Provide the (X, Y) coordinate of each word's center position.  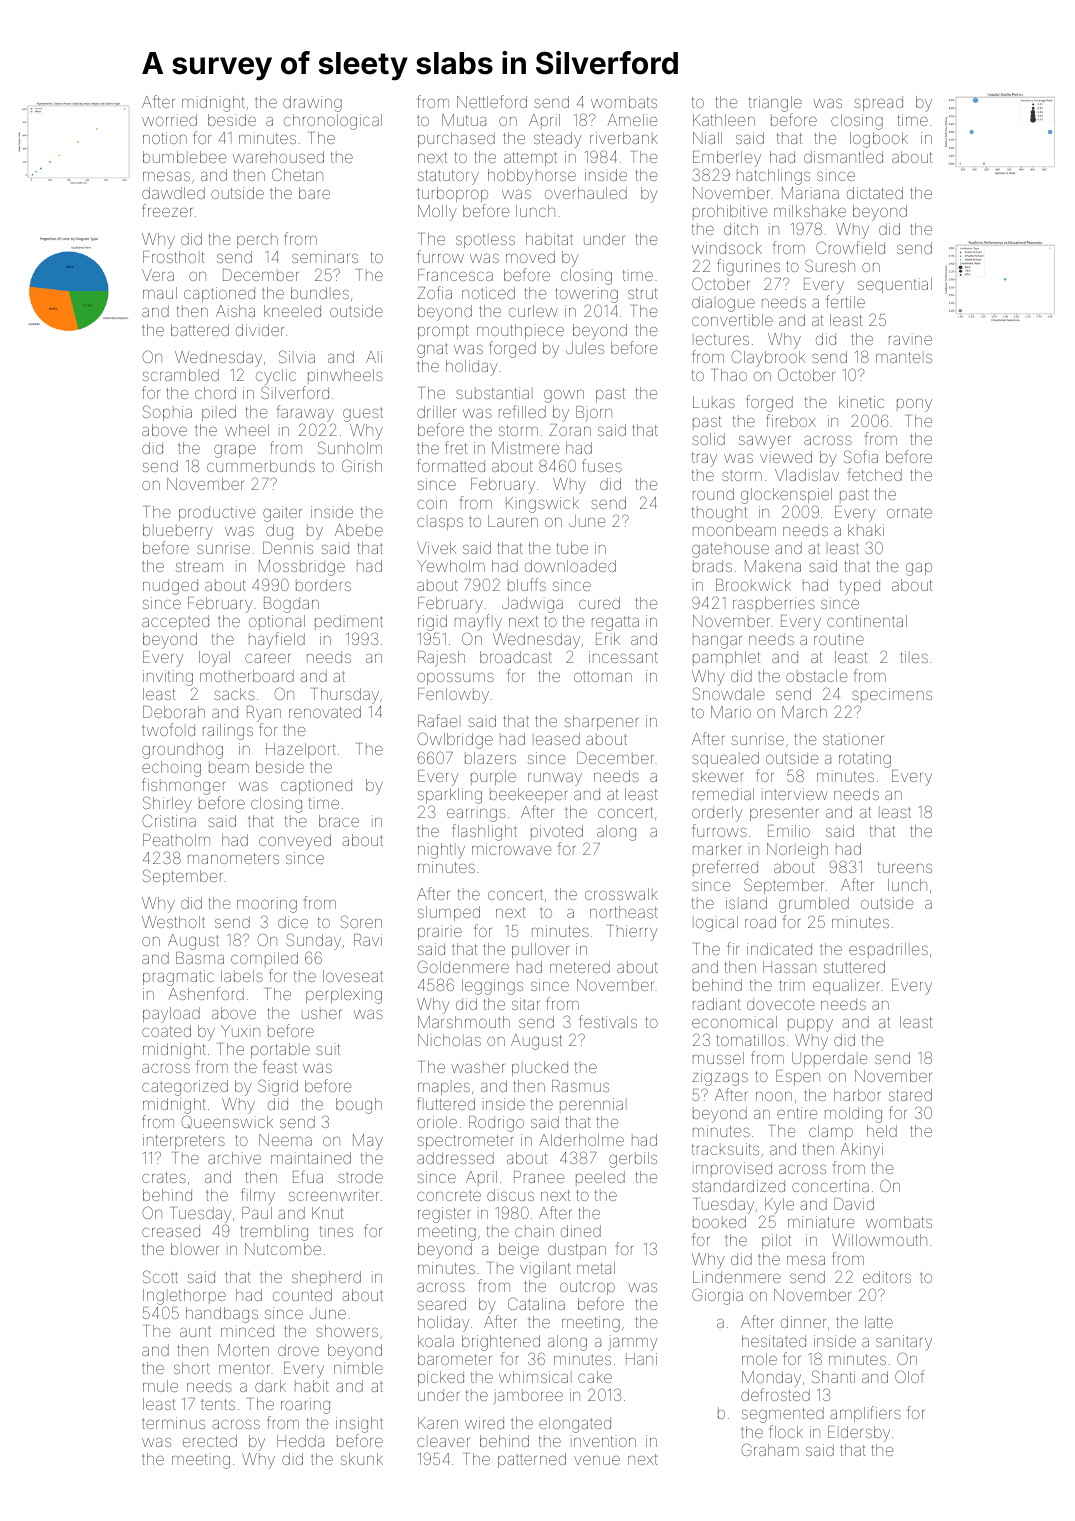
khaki (866, 530)
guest (363, 414)
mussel (718, 1058)
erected (210, 1441)
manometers (233, 858)
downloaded (570, 566)
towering (586, 295)
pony (914, 405)
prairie (440, 932)
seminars (325, 257)
